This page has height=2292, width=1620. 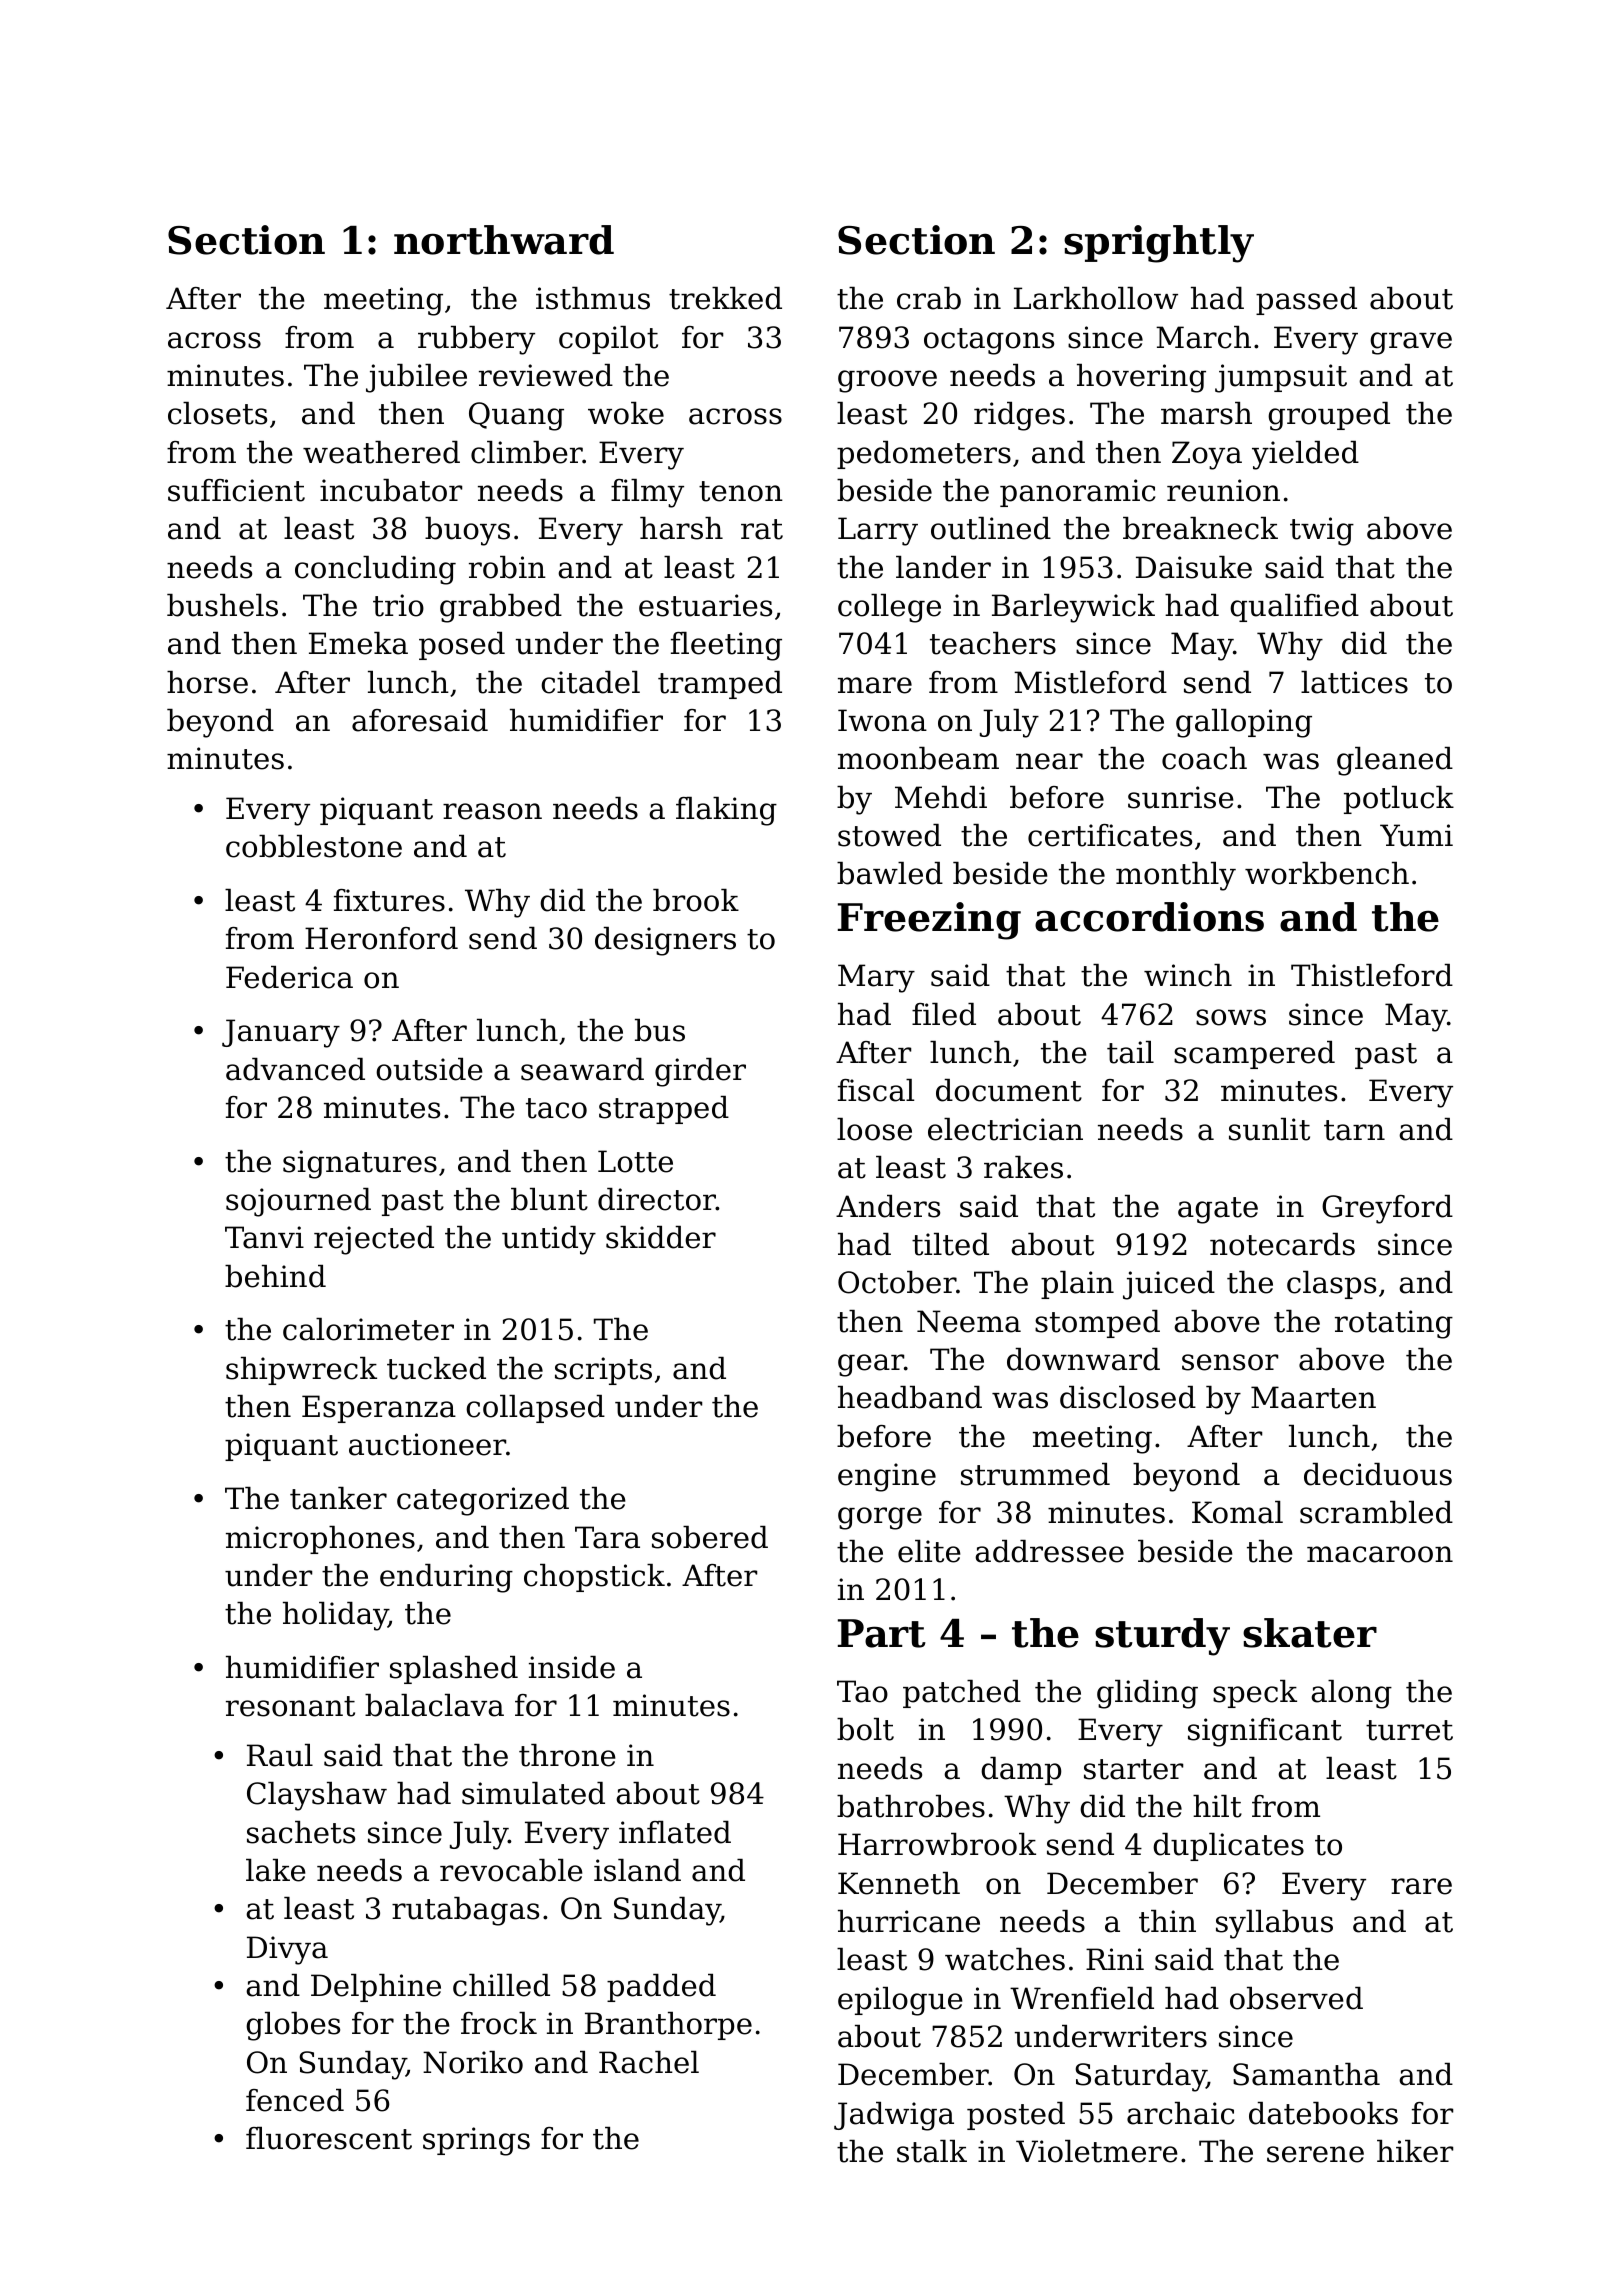 What do you see at coordinates (1133, 1769) in the page?
I see `starter` at bounding box center [1133, 1769].
